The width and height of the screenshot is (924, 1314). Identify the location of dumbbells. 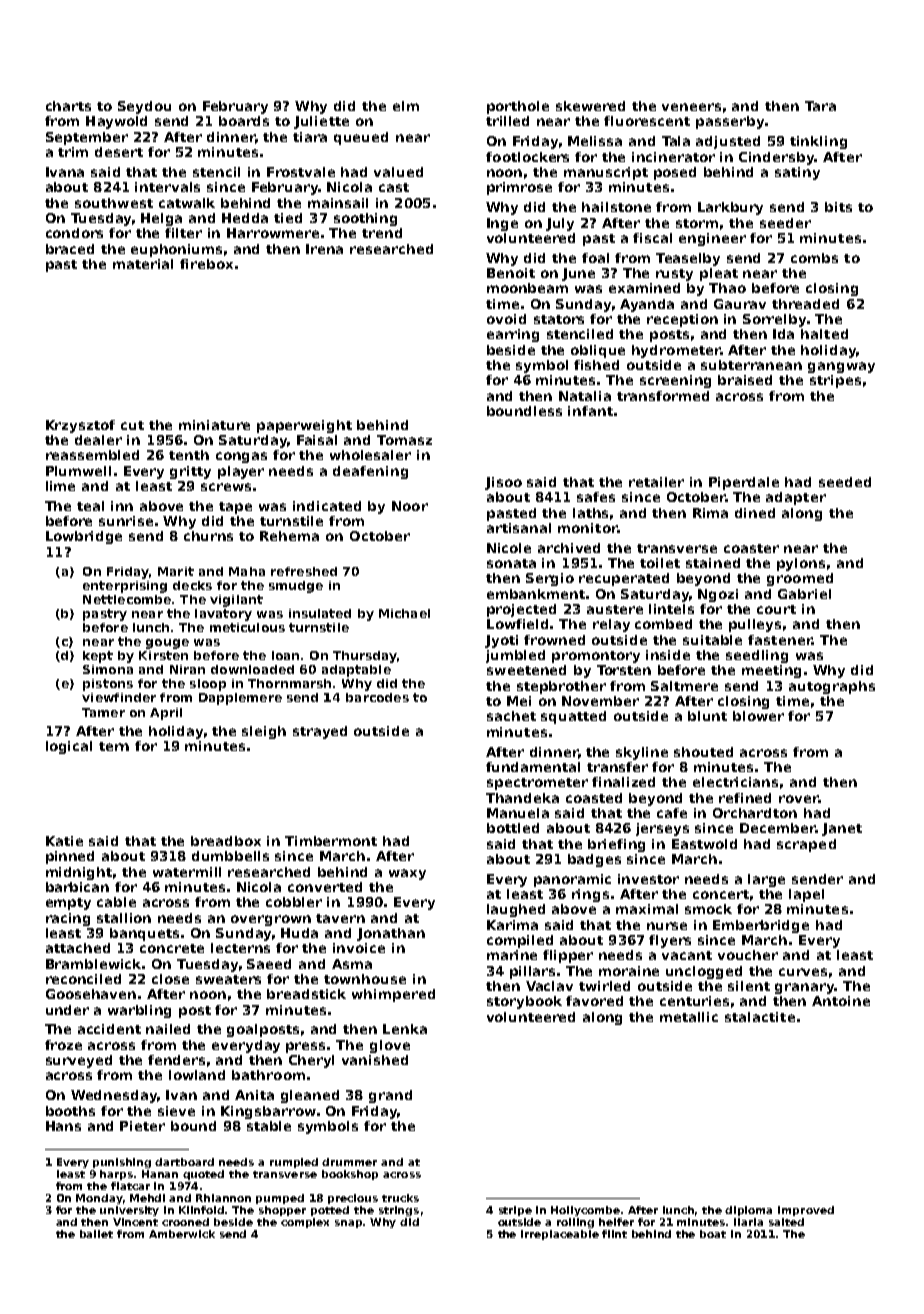
(230, 856).
